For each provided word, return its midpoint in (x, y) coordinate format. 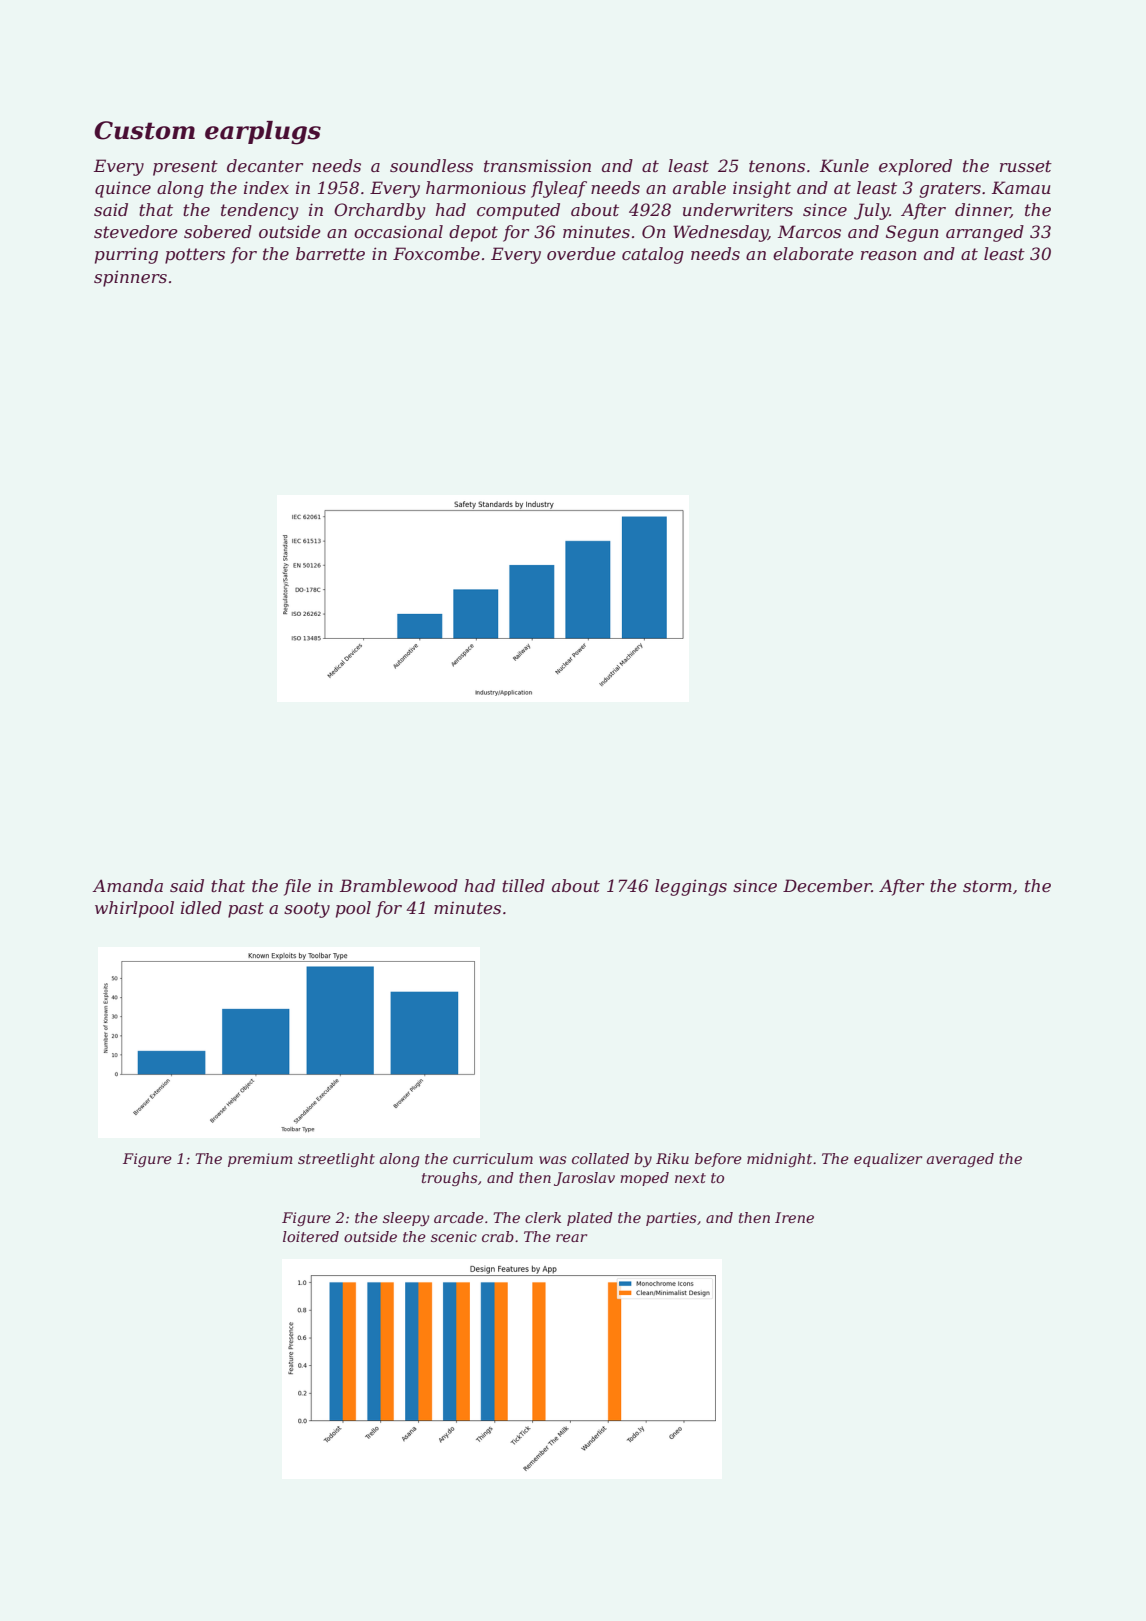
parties (671, 1219)
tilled (523, 885)
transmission (537, 165)
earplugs (263, 133)
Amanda (127, 885)
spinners (130, 278)
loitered (311, 1236)
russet (1026, 166)
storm (987, 886)
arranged (985, 233)
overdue (581, 253)
